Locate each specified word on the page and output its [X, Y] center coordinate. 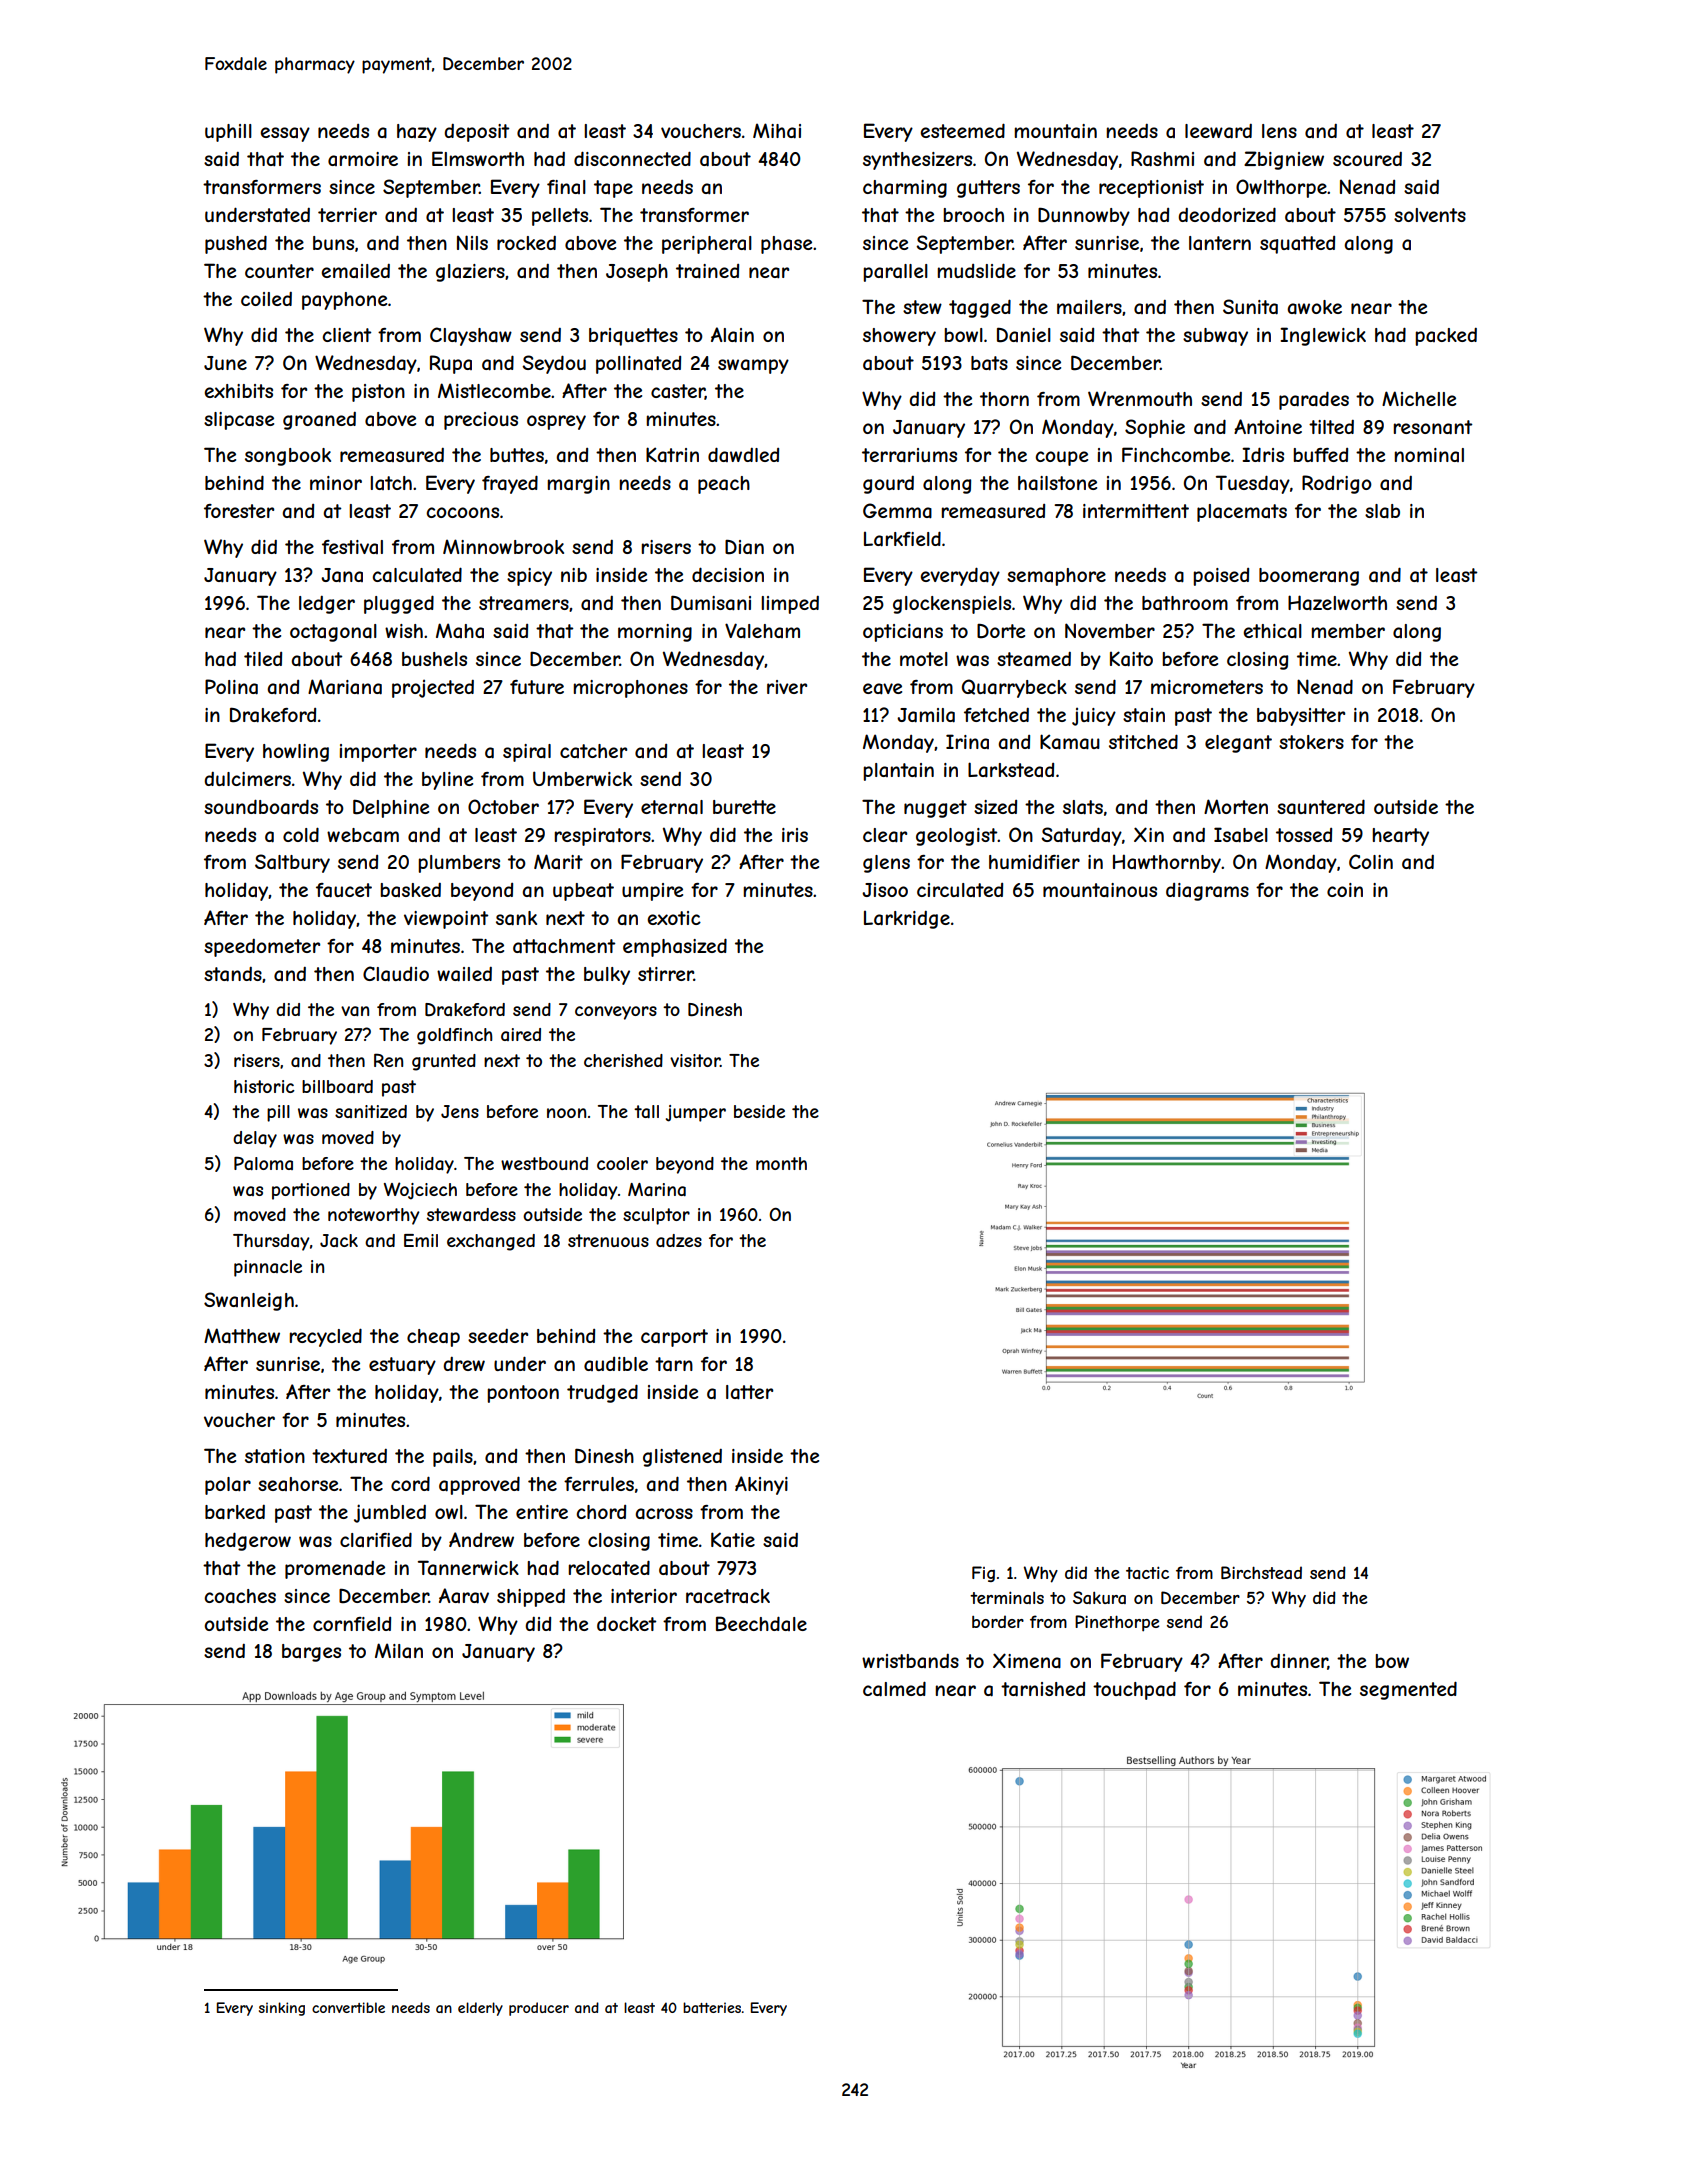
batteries [712, 2007]
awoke [1314, 307]
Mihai [777, 131]
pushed [236, 244]
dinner [1299, 1662]
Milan [399, 1650]
